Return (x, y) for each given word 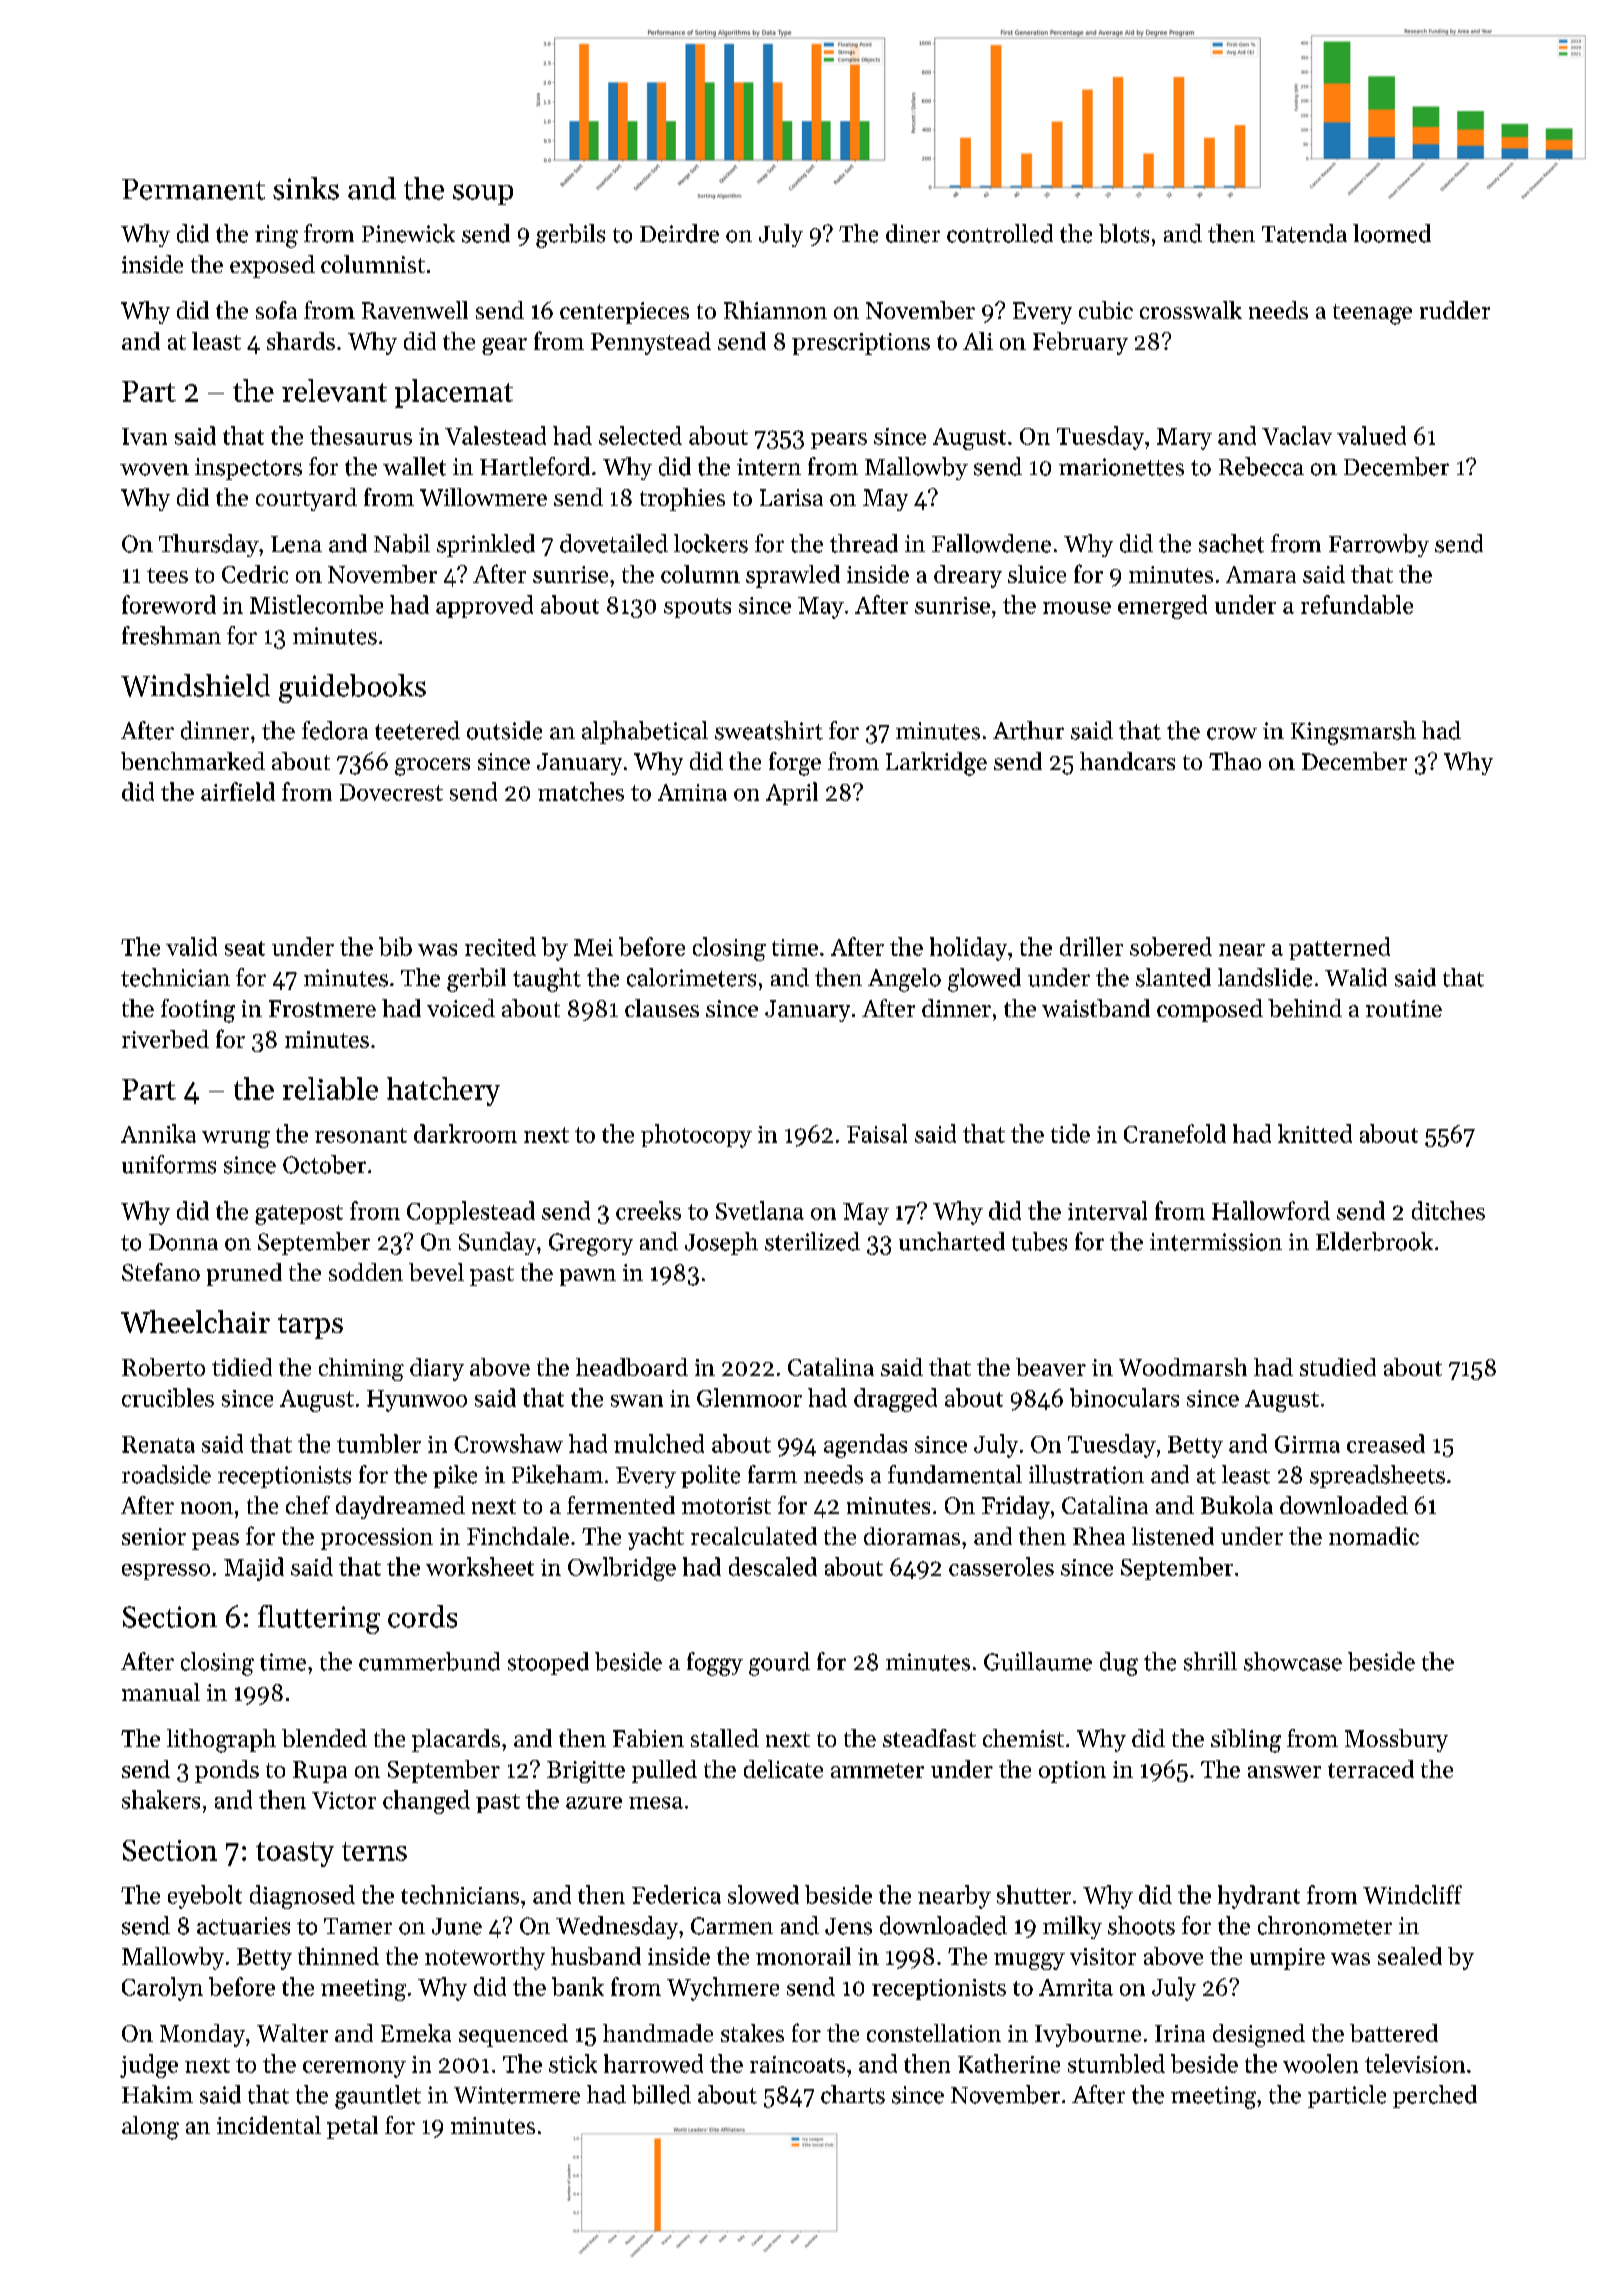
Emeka (416, 2033)
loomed (1392, 233)
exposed (272, 266)
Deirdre (679, 233)
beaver (1051, 1367)
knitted (1315, 1133)
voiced (461, 1008)
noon (207, 1508)
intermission (1216, 1242)
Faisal (877, 1133)
